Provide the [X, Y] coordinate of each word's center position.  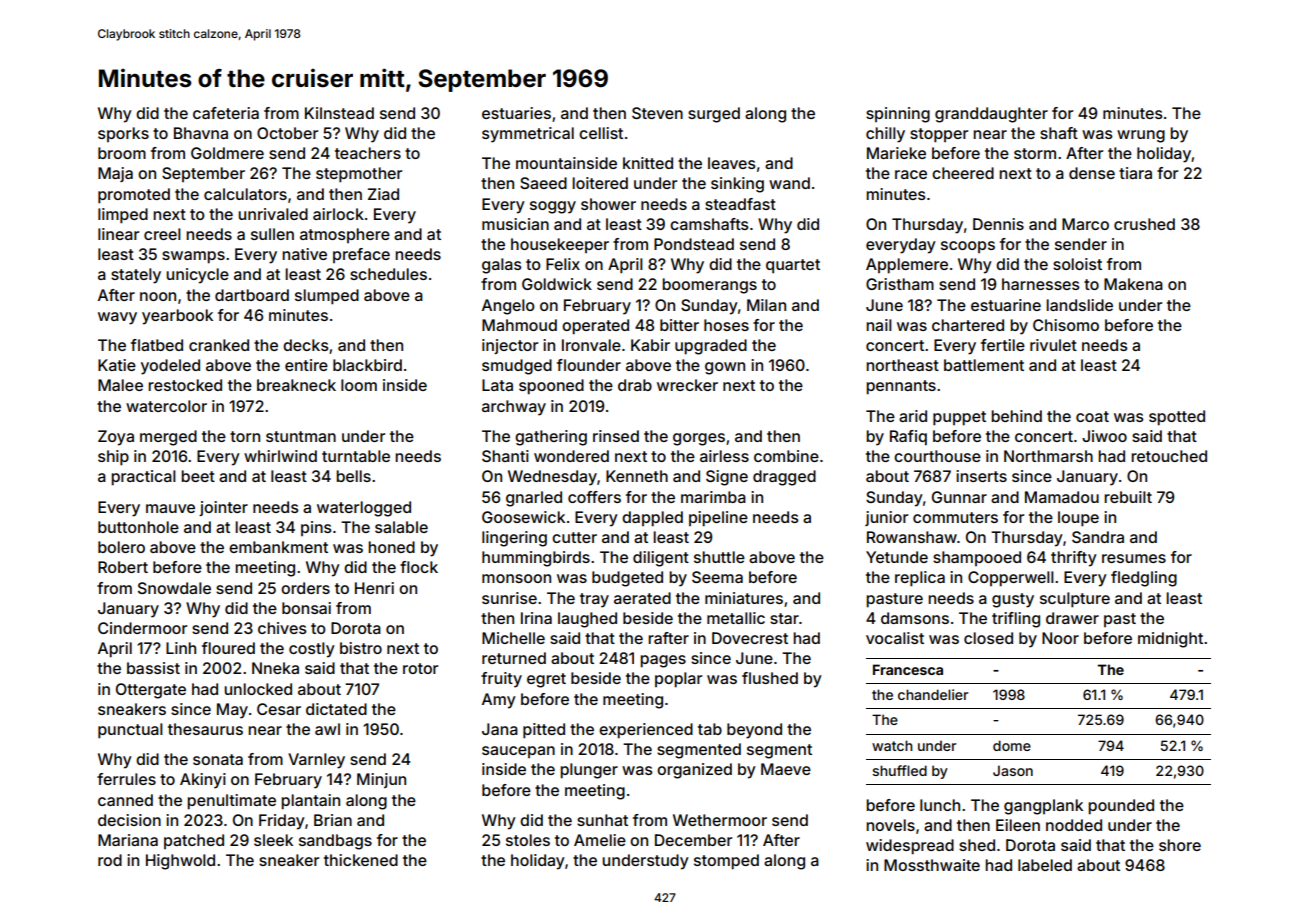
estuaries [516, 113]
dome [1012, 745]
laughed [587, 620]
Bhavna [201, 133]
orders [305, 588]
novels [890, 825]
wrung [1141, 136]
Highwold [180, 862]
